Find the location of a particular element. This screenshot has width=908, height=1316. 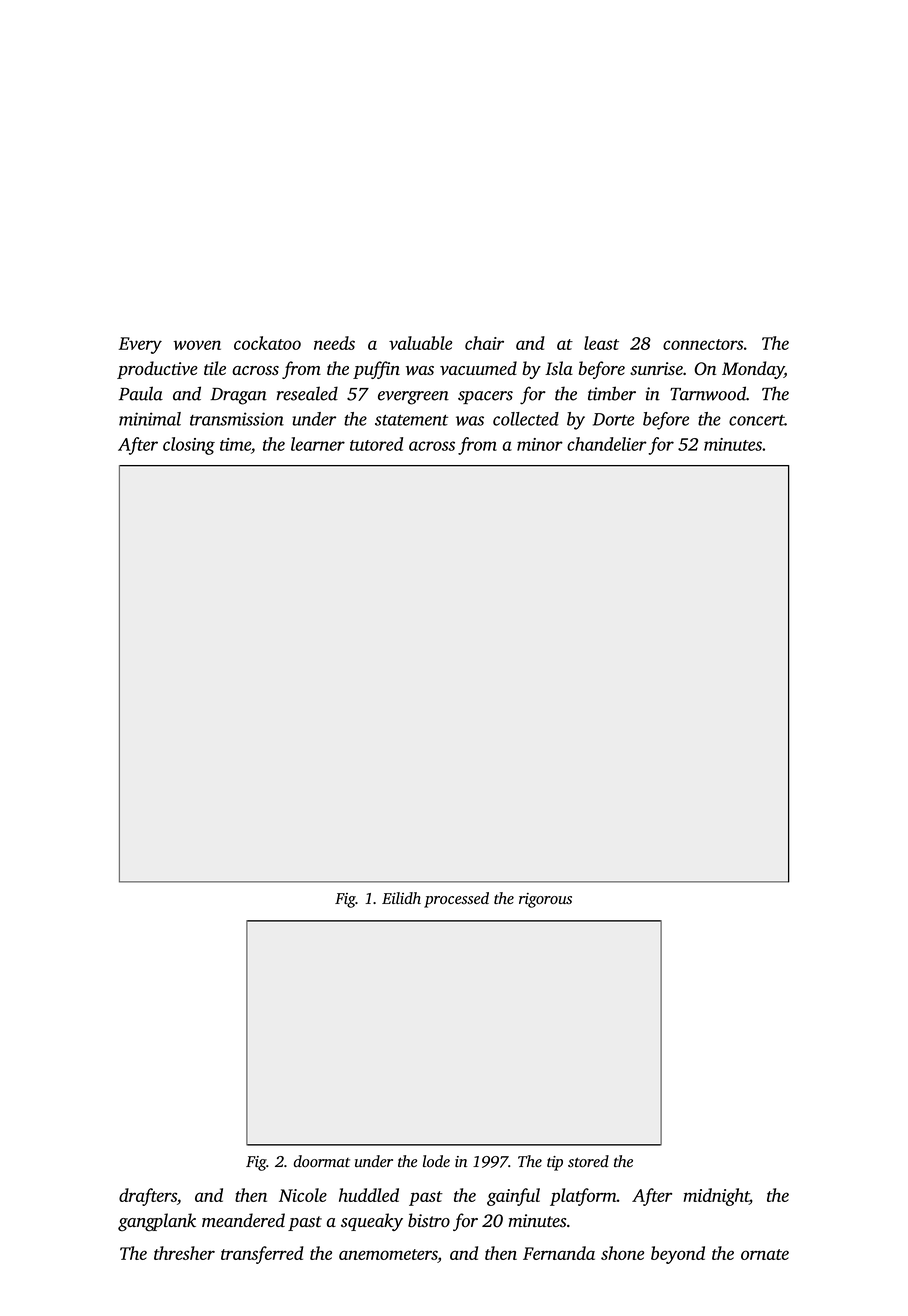

thresher is located at coordinates (184, 1253).
